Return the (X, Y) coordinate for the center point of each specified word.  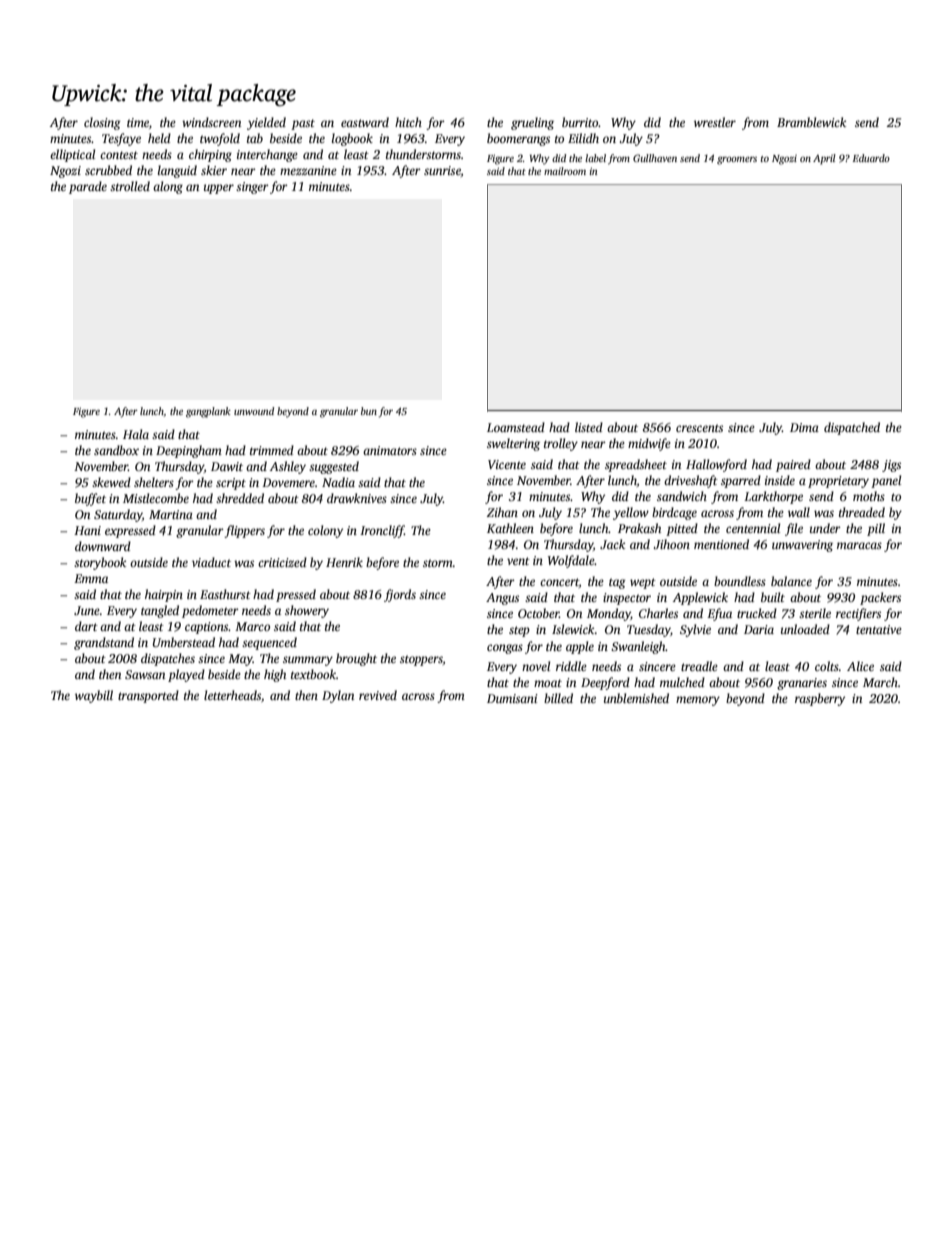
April (824, 159)
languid (177, 171)
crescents (699, 428)
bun (369, 411)
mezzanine (308, 170)
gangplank (208, 412)
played (186, 675)
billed (558, 698)
